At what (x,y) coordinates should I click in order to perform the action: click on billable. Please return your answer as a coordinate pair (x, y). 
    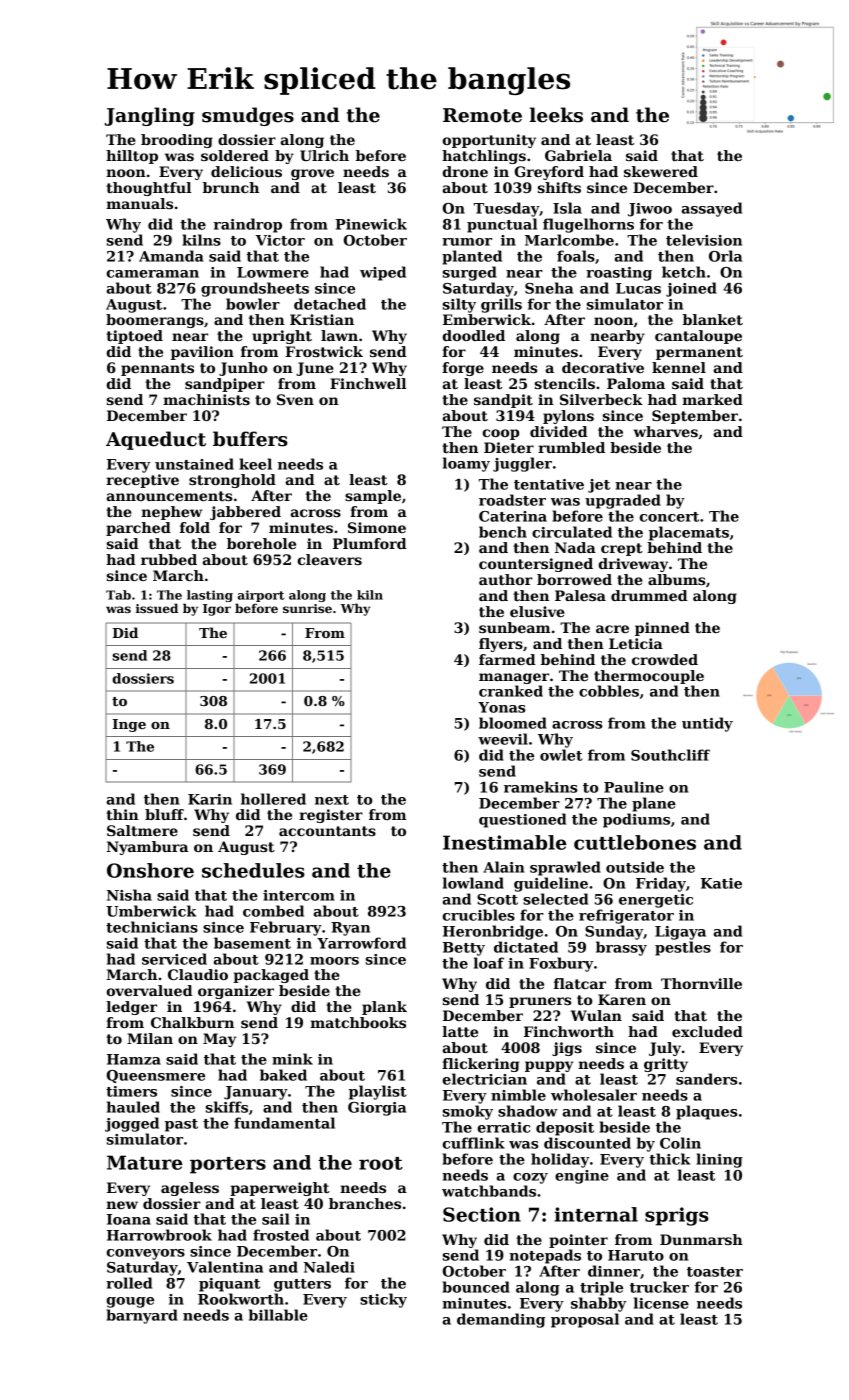
    Looking at the image, I should click on (278, 1315).
